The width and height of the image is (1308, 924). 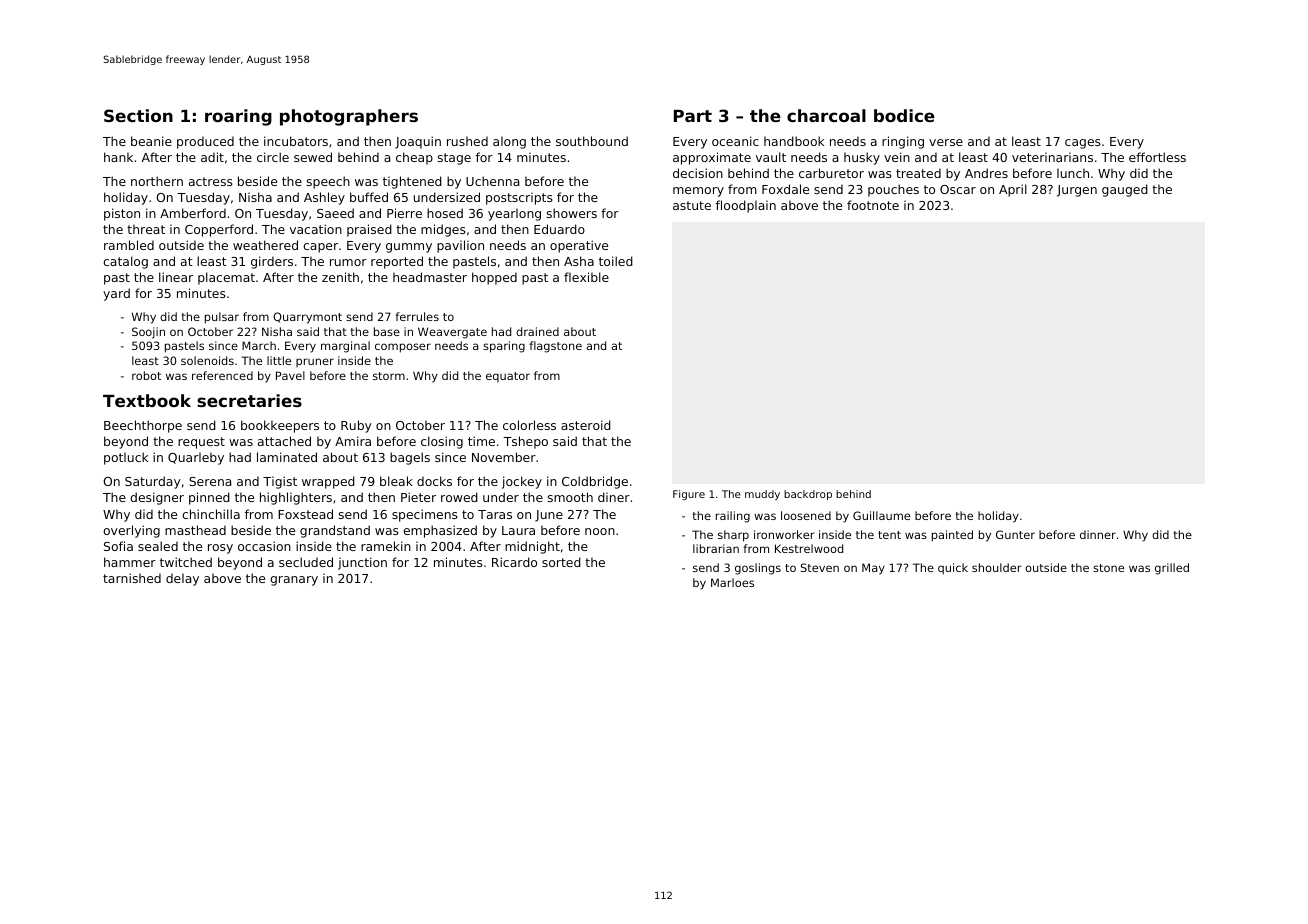 I want to click on drained, so click(x=537, y=331).
